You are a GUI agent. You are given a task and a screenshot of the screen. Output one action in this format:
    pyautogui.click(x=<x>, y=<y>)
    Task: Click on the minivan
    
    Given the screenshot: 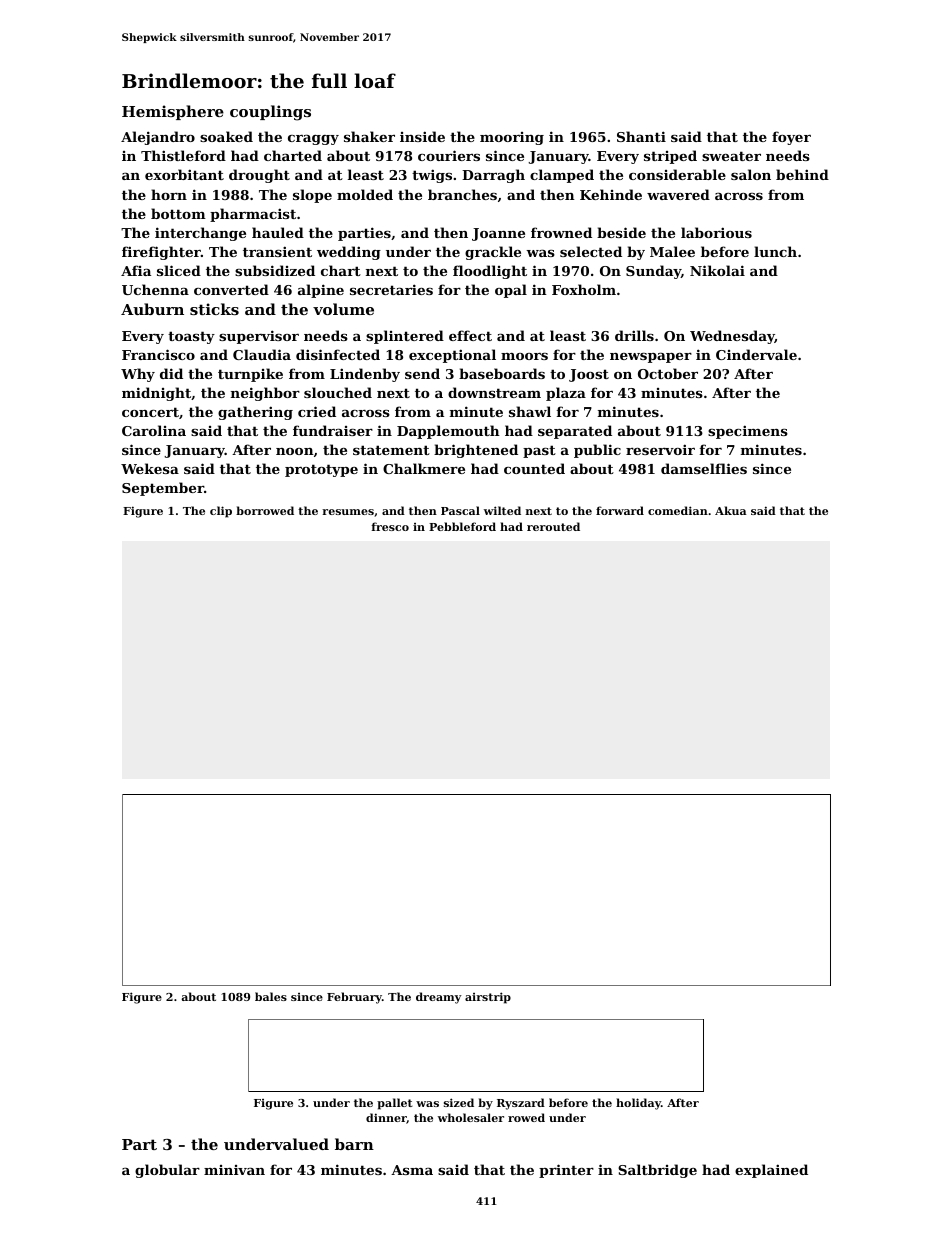 What is the action you would take?
    pyautogui.click(x=234, y=1170)
